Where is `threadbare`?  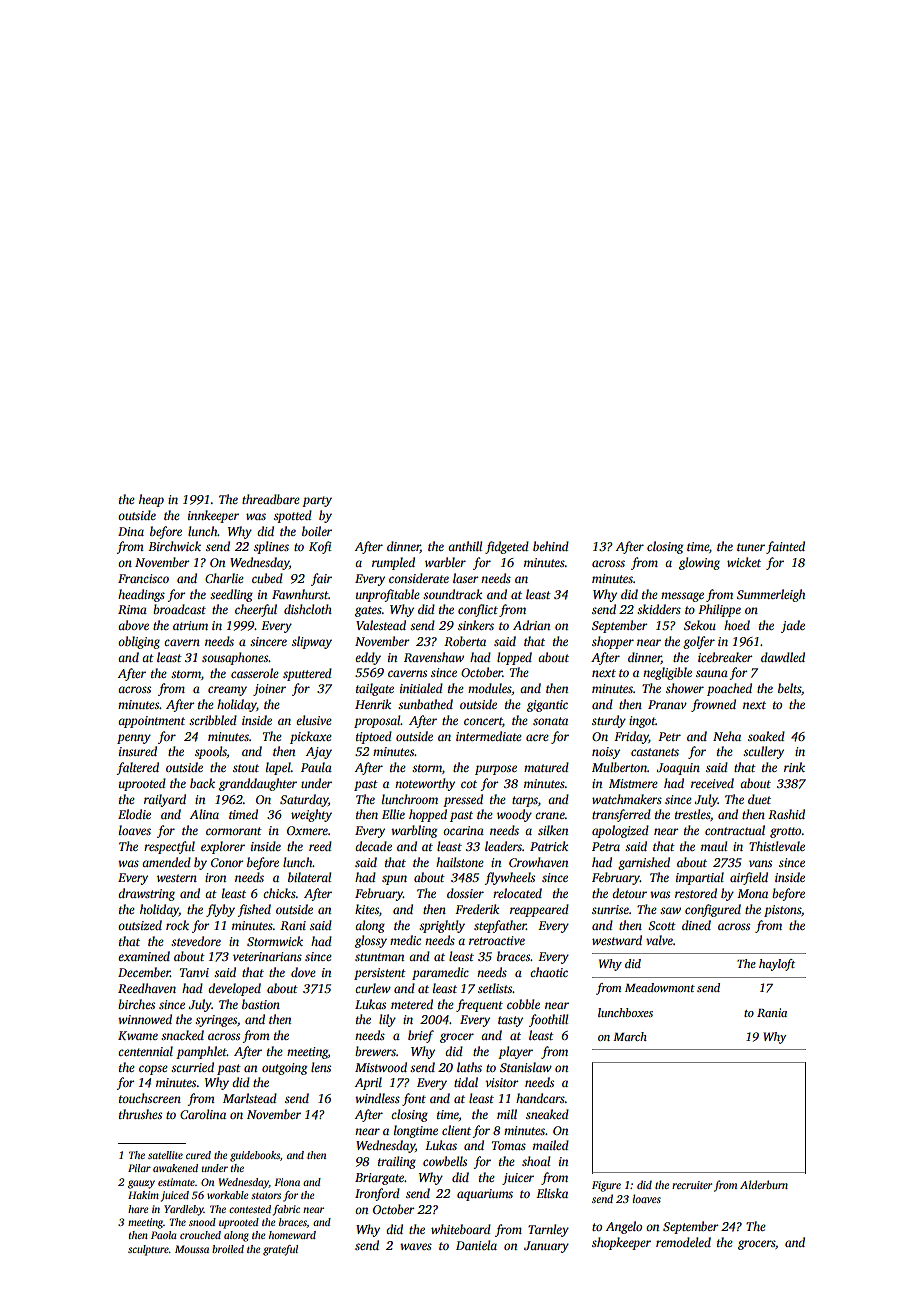 threadbare is located at coordinates (271, 499).
